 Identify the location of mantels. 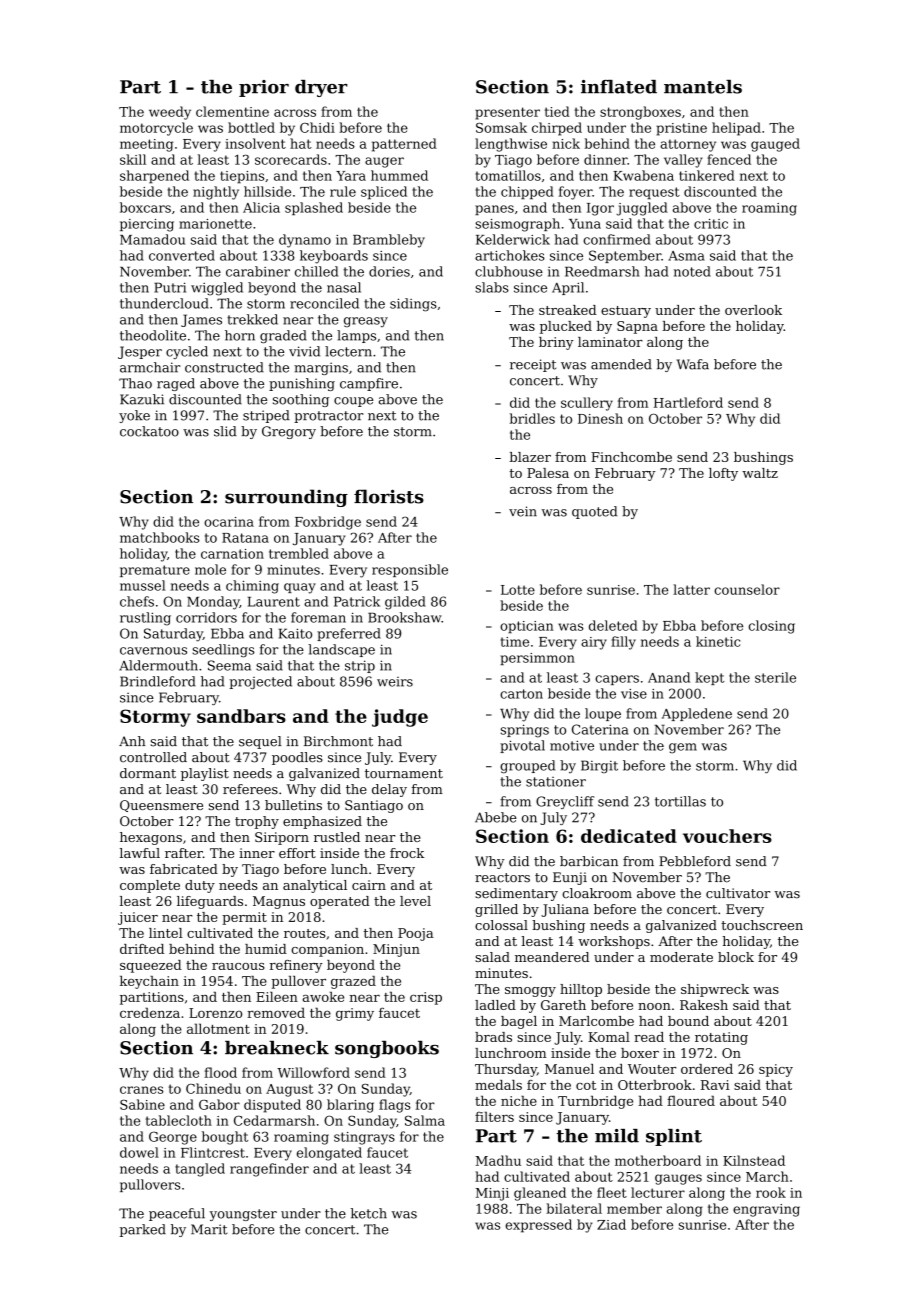
(703, 87).
